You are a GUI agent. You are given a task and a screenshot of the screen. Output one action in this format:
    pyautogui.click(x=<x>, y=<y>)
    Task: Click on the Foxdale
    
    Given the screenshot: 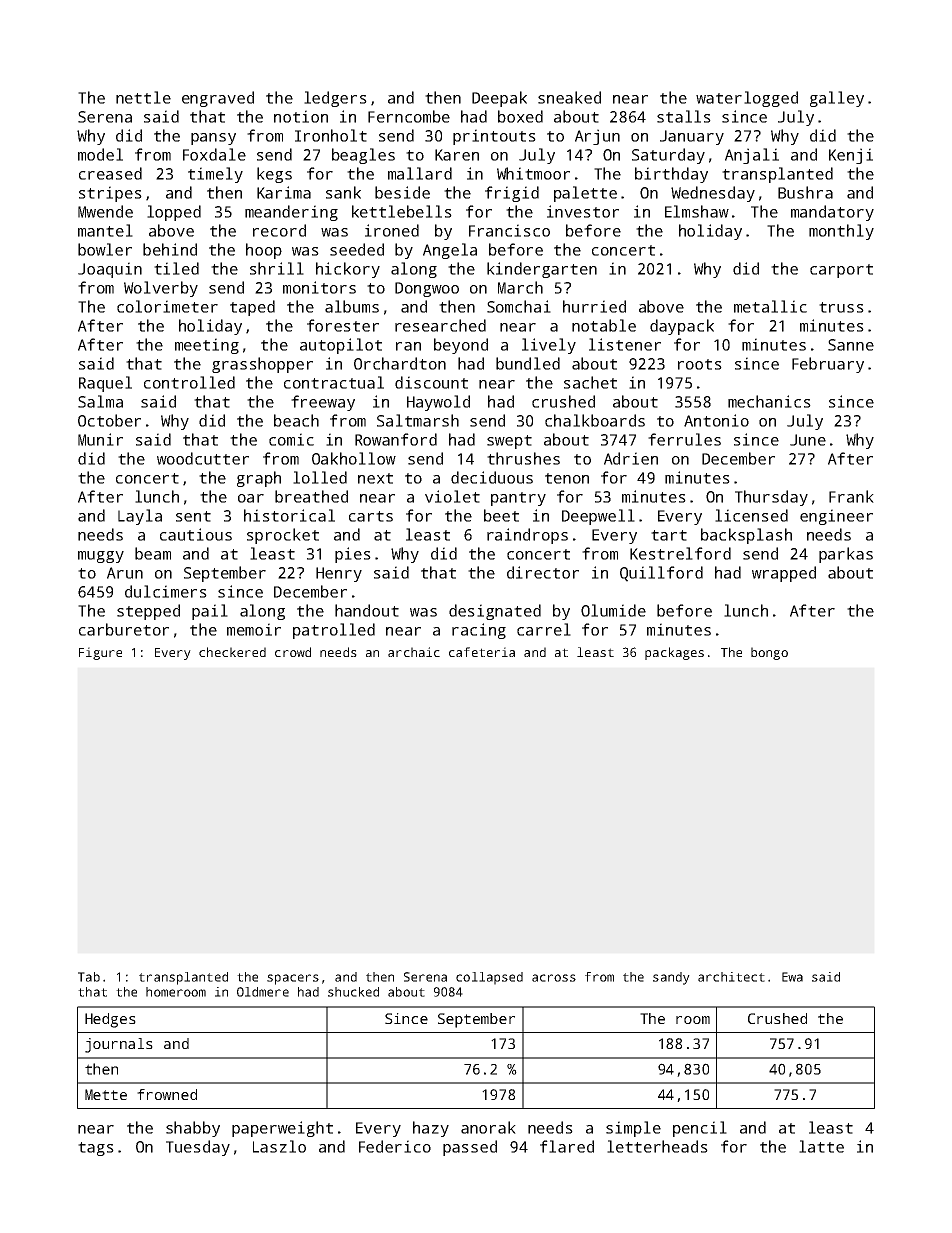 What is the action you would take?
    pyautogui.click(x=214, y=154)
